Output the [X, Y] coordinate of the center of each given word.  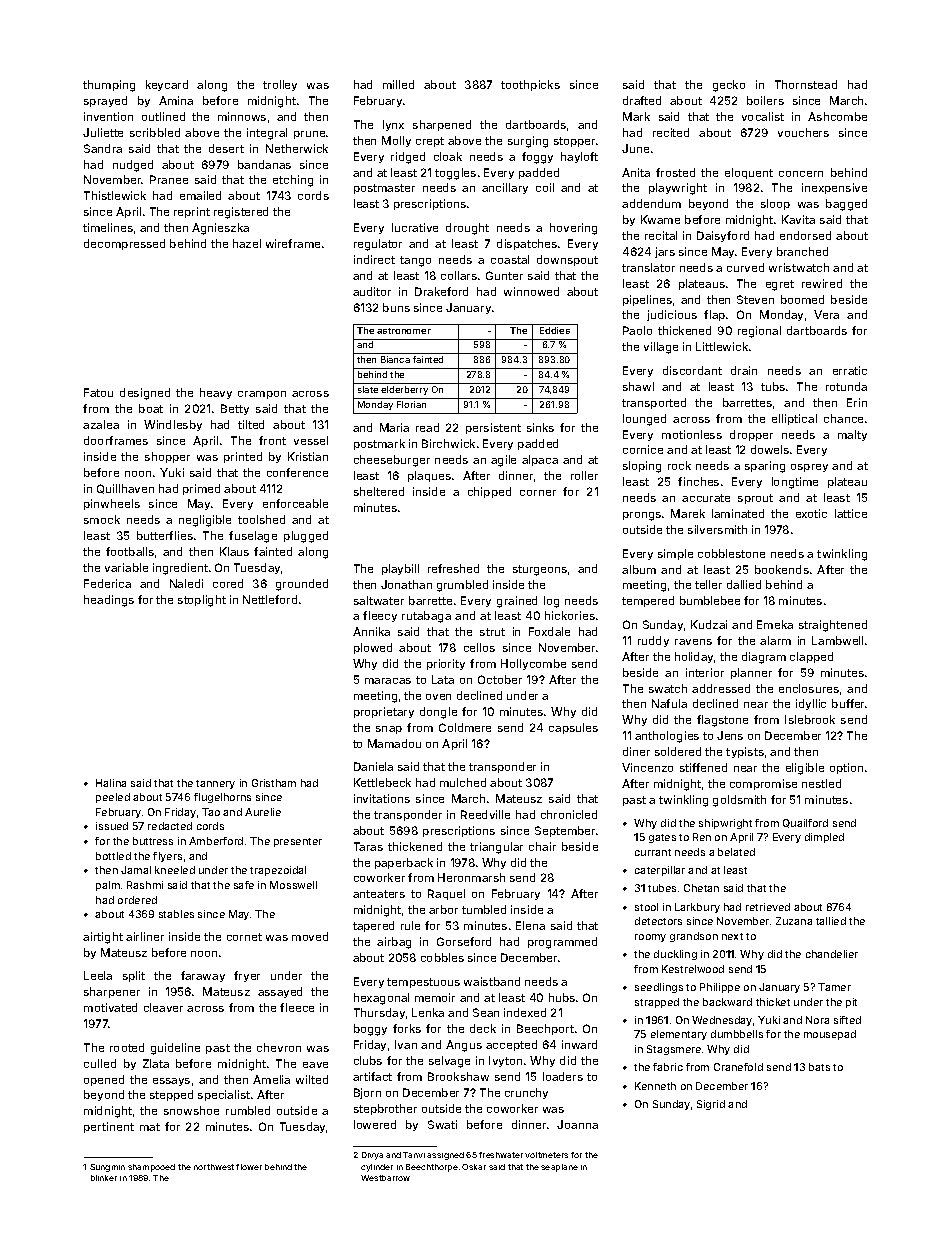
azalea [101, 424]
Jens [730, 735]
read [427, 427]
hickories [570, 615]
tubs [773, 386]
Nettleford [270, 599]
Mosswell [293, 885]
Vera [826, 314]
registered [241, 213]
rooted [127, 1047]
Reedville [485, 814]
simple [675, 554]
